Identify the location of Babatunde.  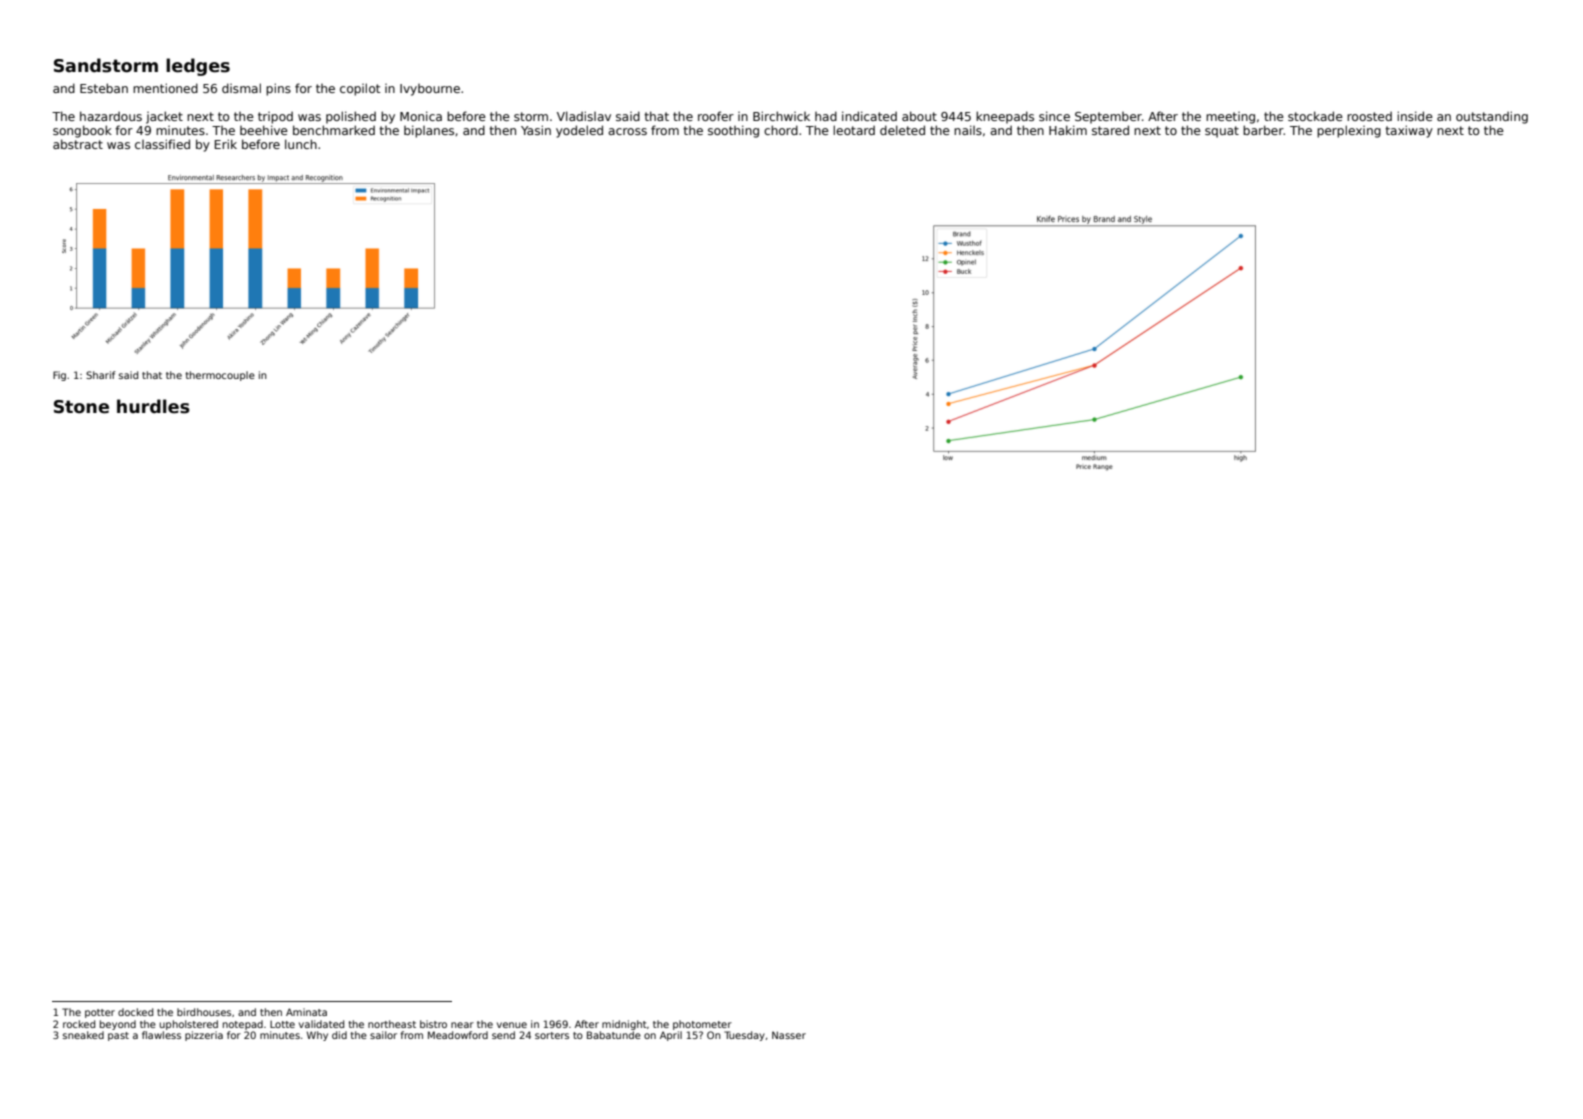
(614, 1035).
